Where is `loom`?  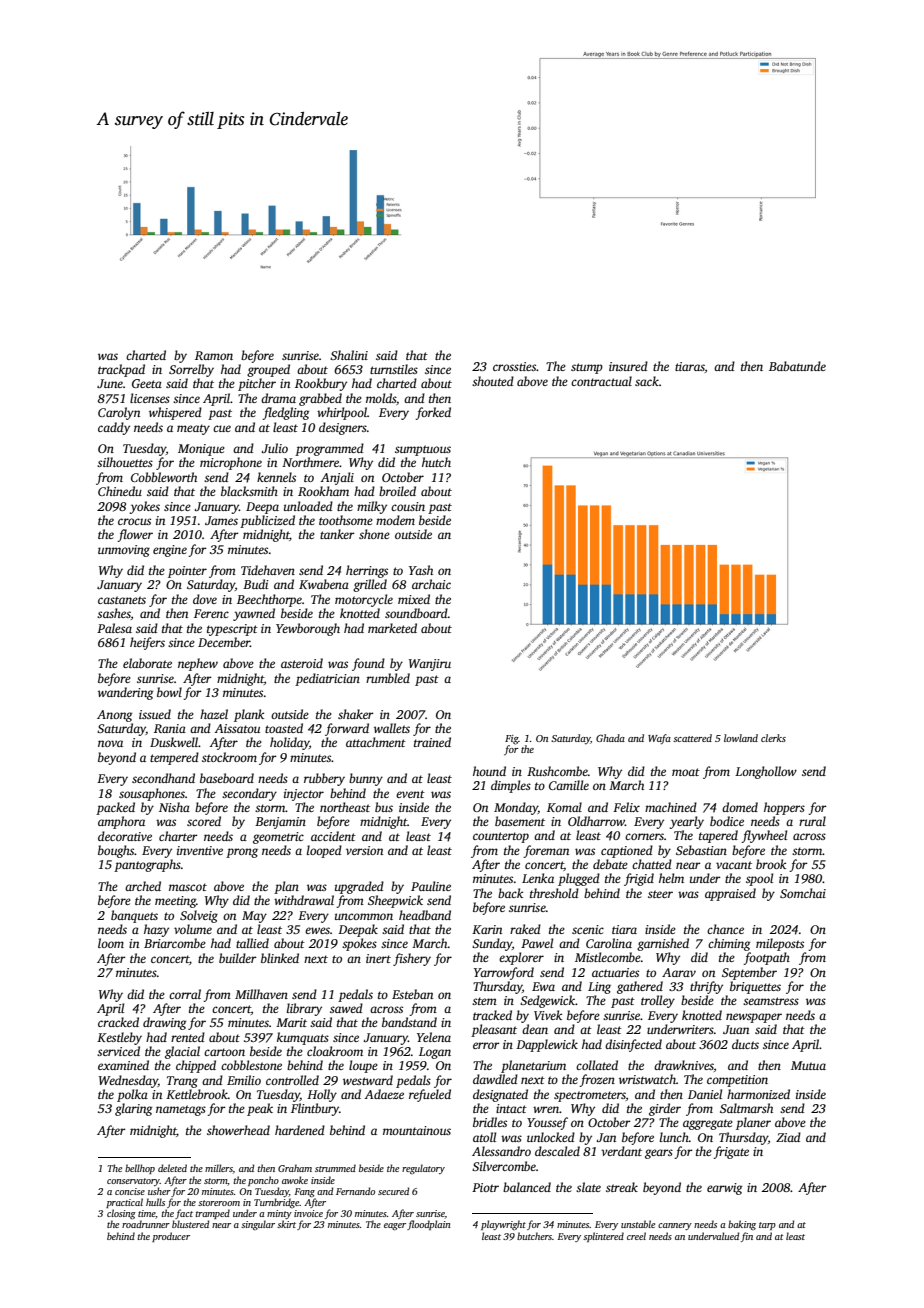
loom is located at coordinates (111, 943).
